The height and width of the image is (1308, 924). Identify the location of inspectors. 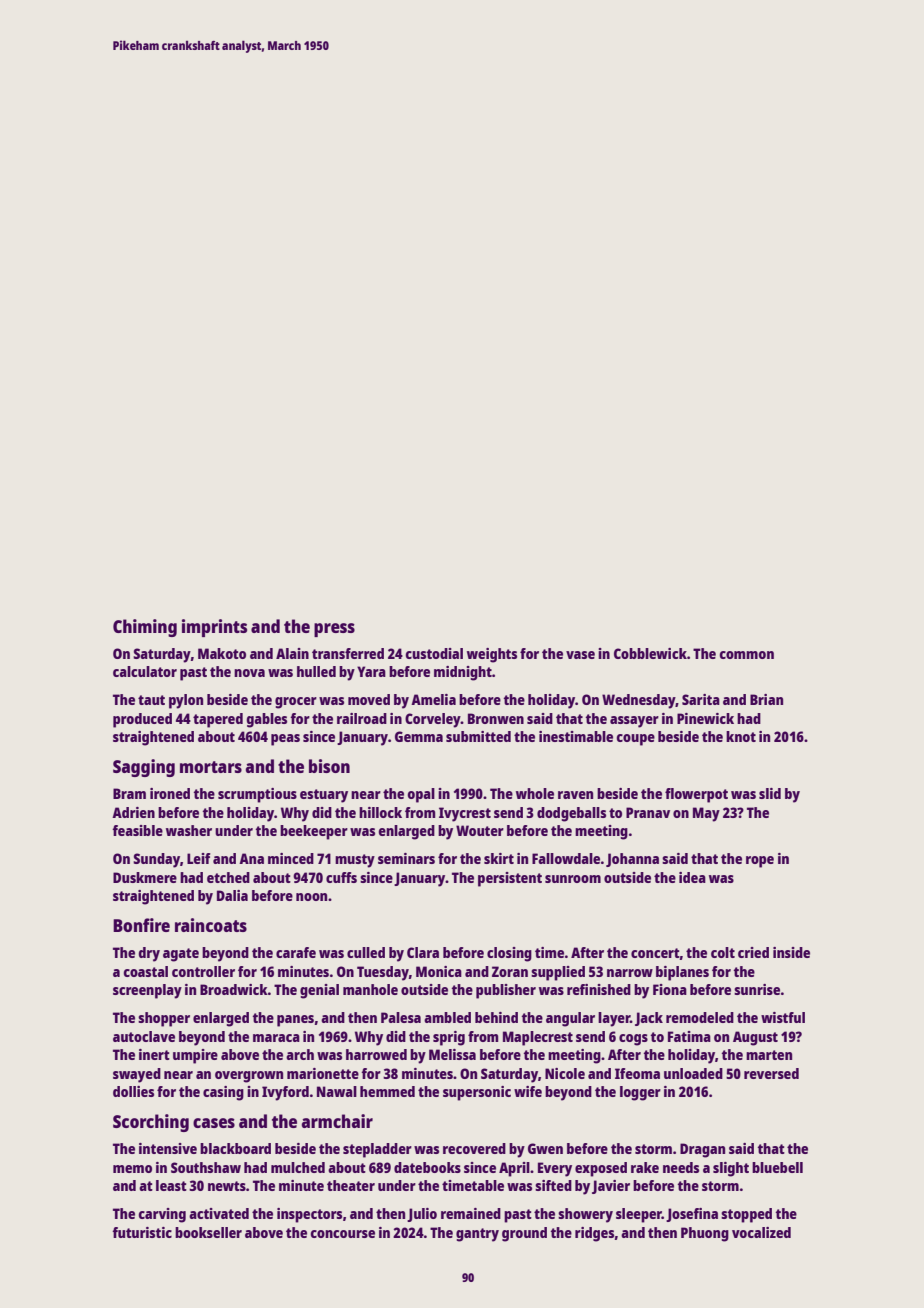
(309, 1215).
